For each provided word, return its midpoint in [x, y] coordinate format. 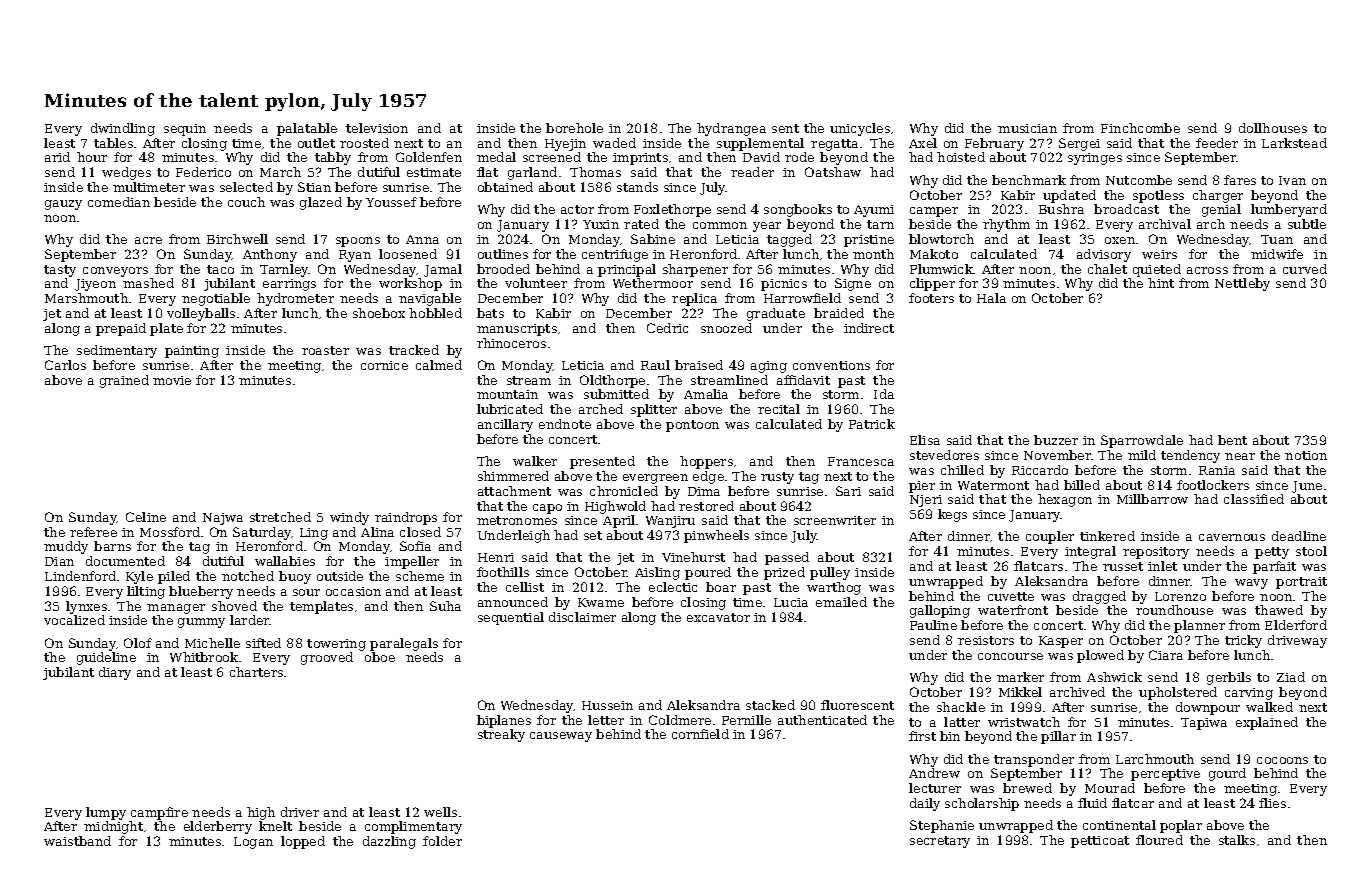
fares [1240, 180]
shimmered [513, 476]
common [720, 225]
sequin [185, 130]
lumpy [106, 813]
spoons [358, 242]
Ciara [1166, 655]
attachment [514, 491]
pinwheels [716, 536]
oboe [380, 657]
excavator [718, 617]
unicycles [860, 129]
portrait [1301, 583]
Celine [146, 517]
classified [1254, 499]
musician [1027, 128]
